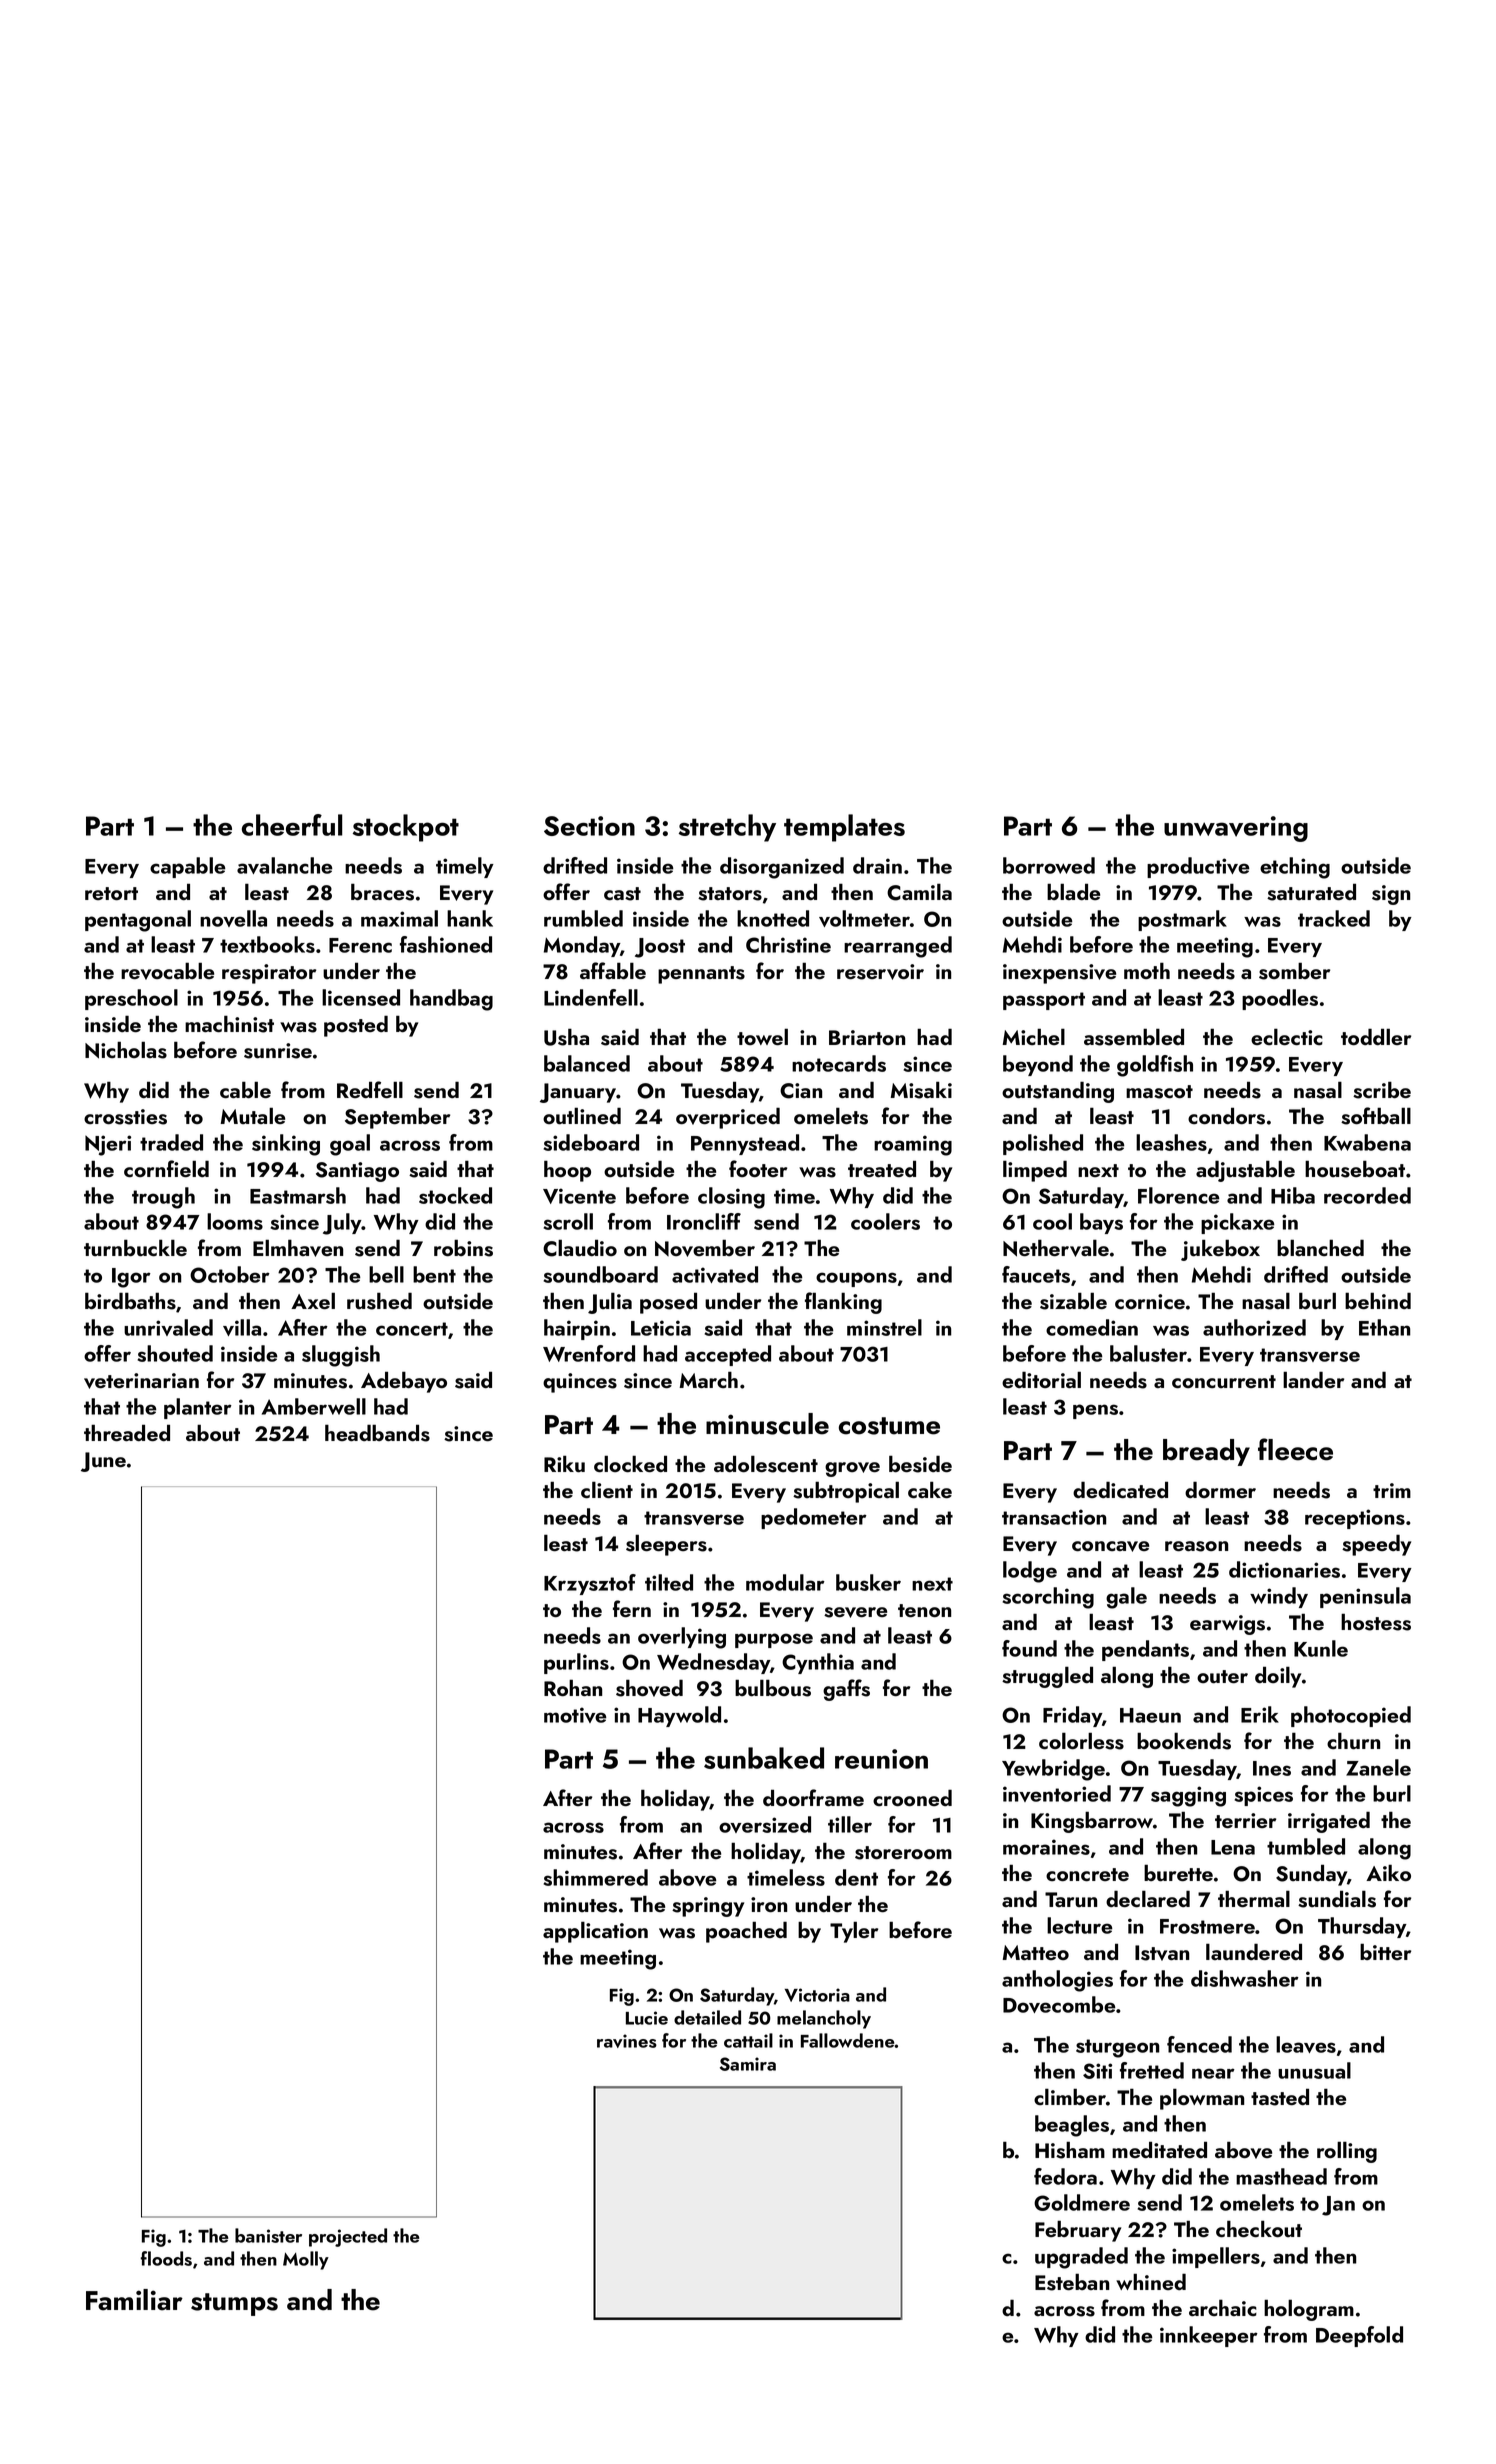  What do you see at coordinates (575, 1715) in the document?
I see `motive` at bounding box center [575, 1715].
